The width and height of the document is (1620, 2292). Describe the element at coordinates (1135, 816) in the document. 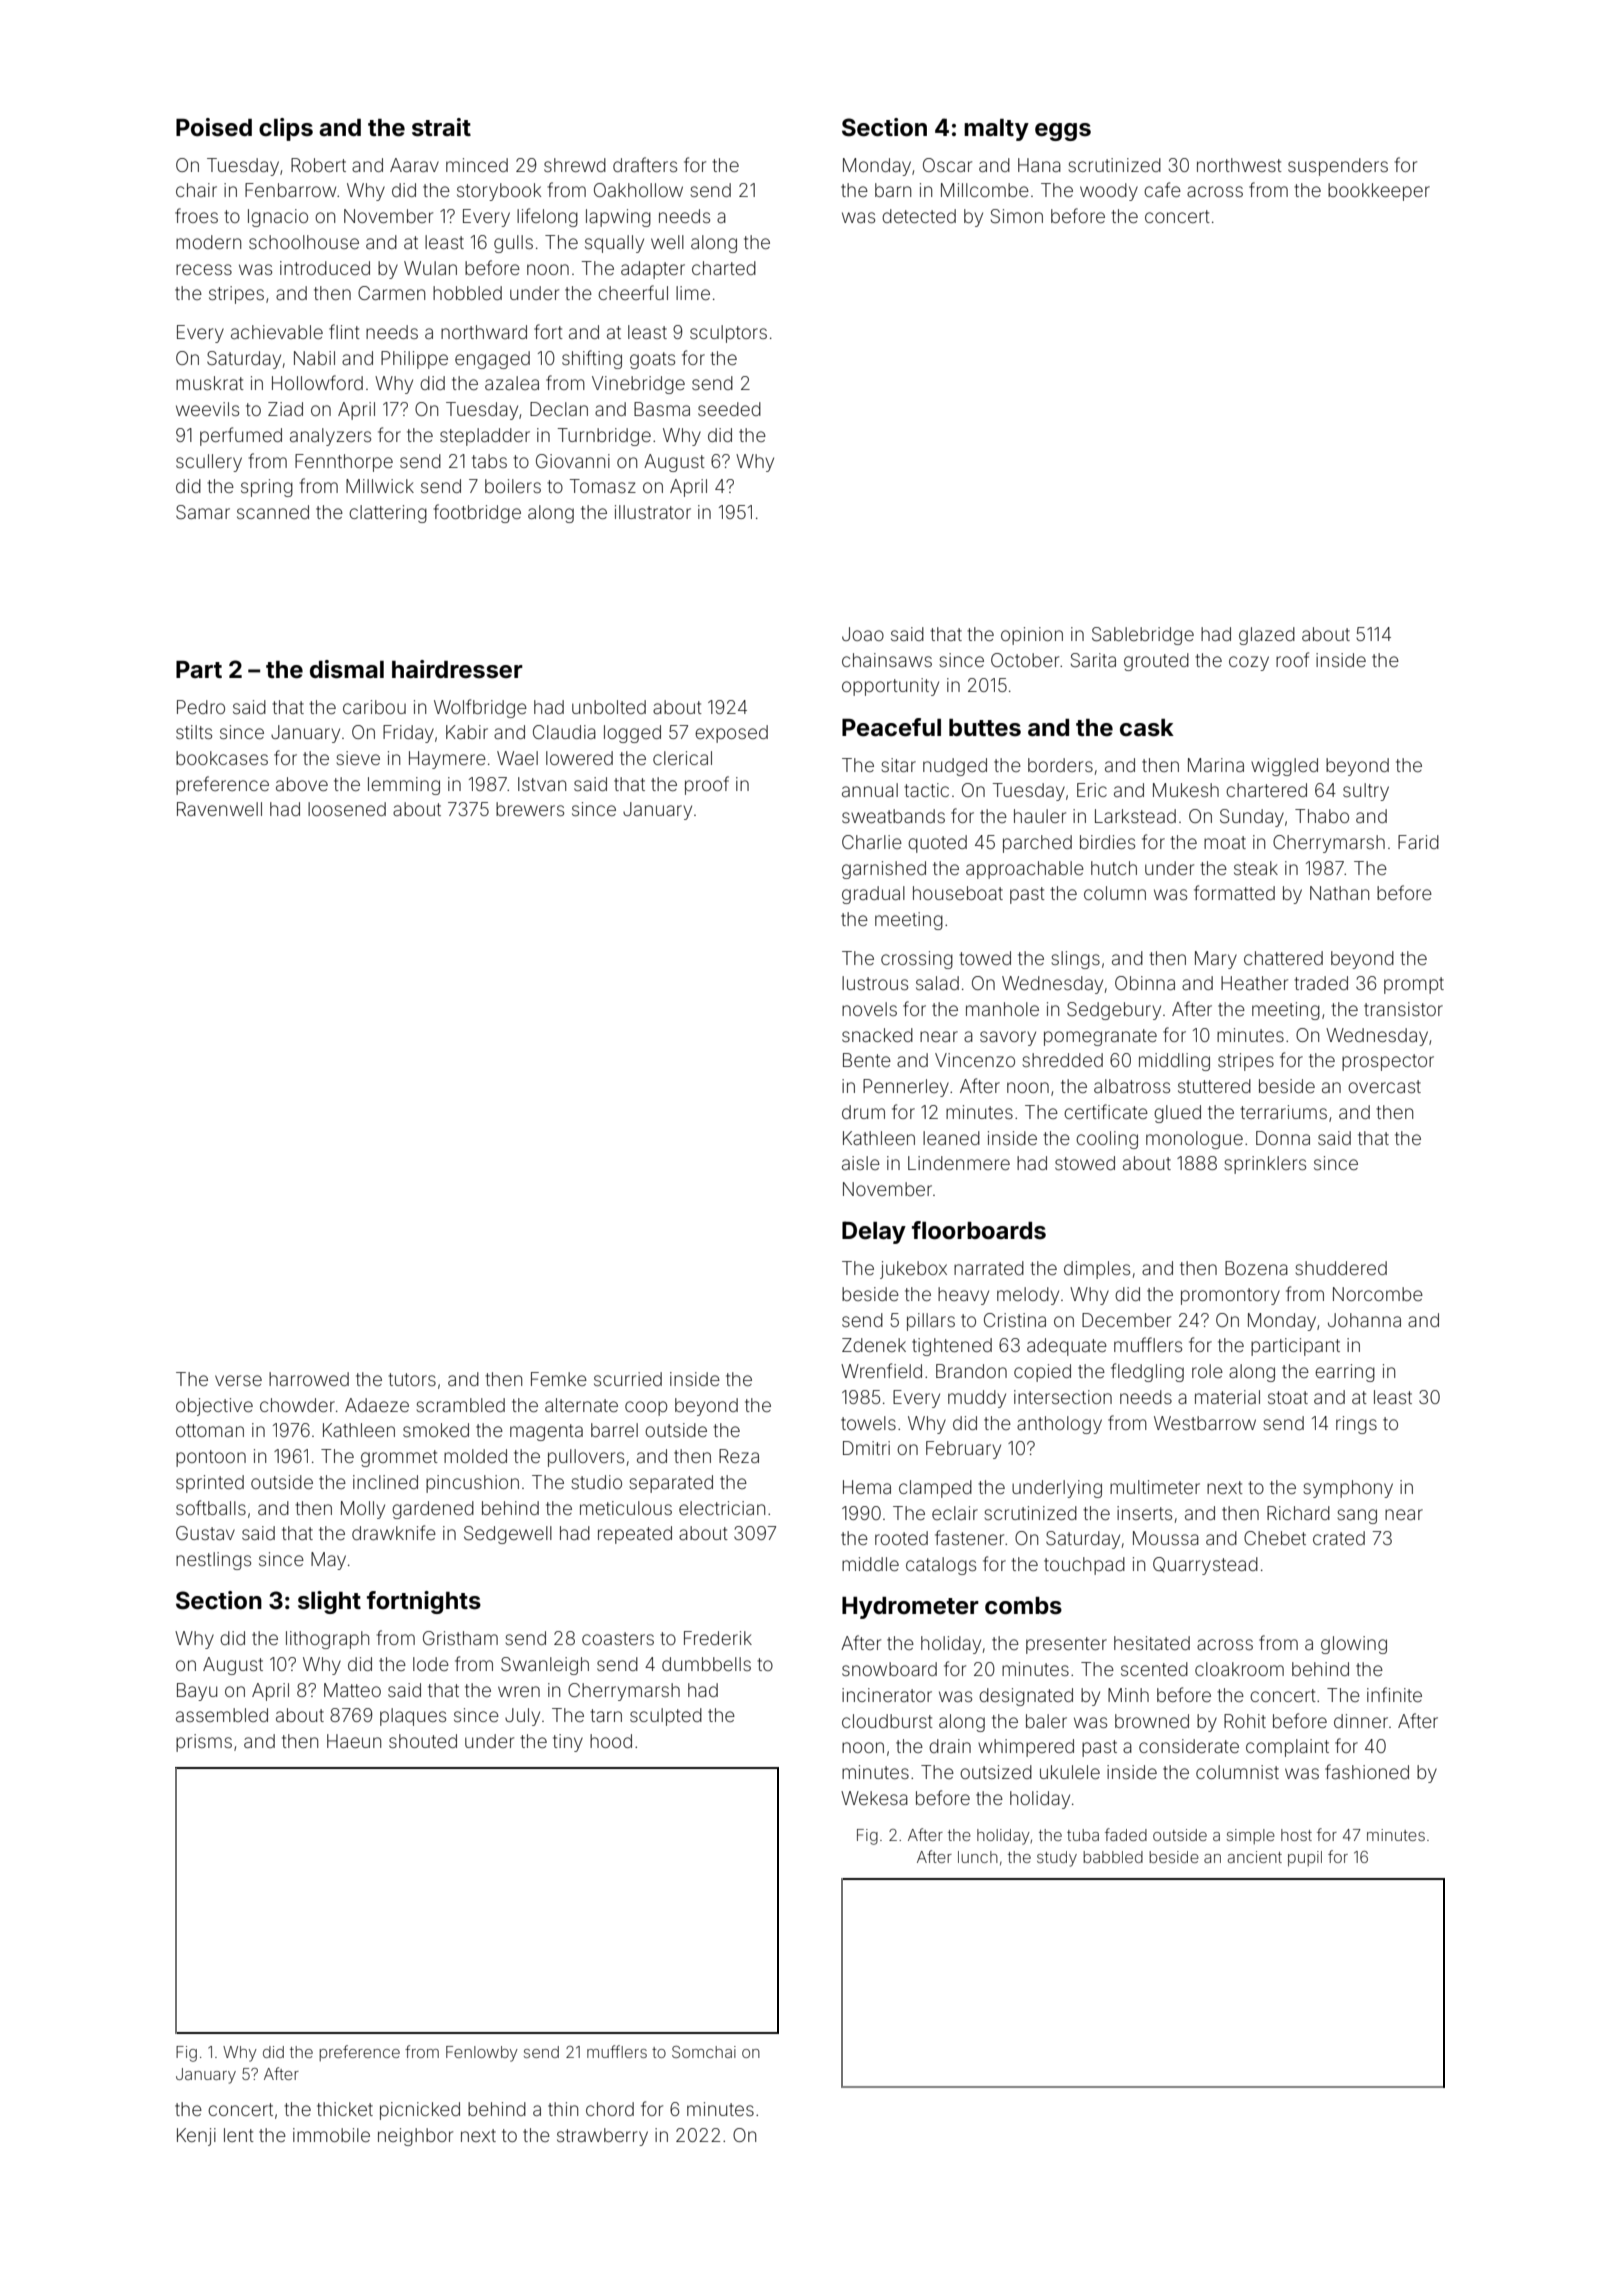

I see `Larkstead` at that location.
